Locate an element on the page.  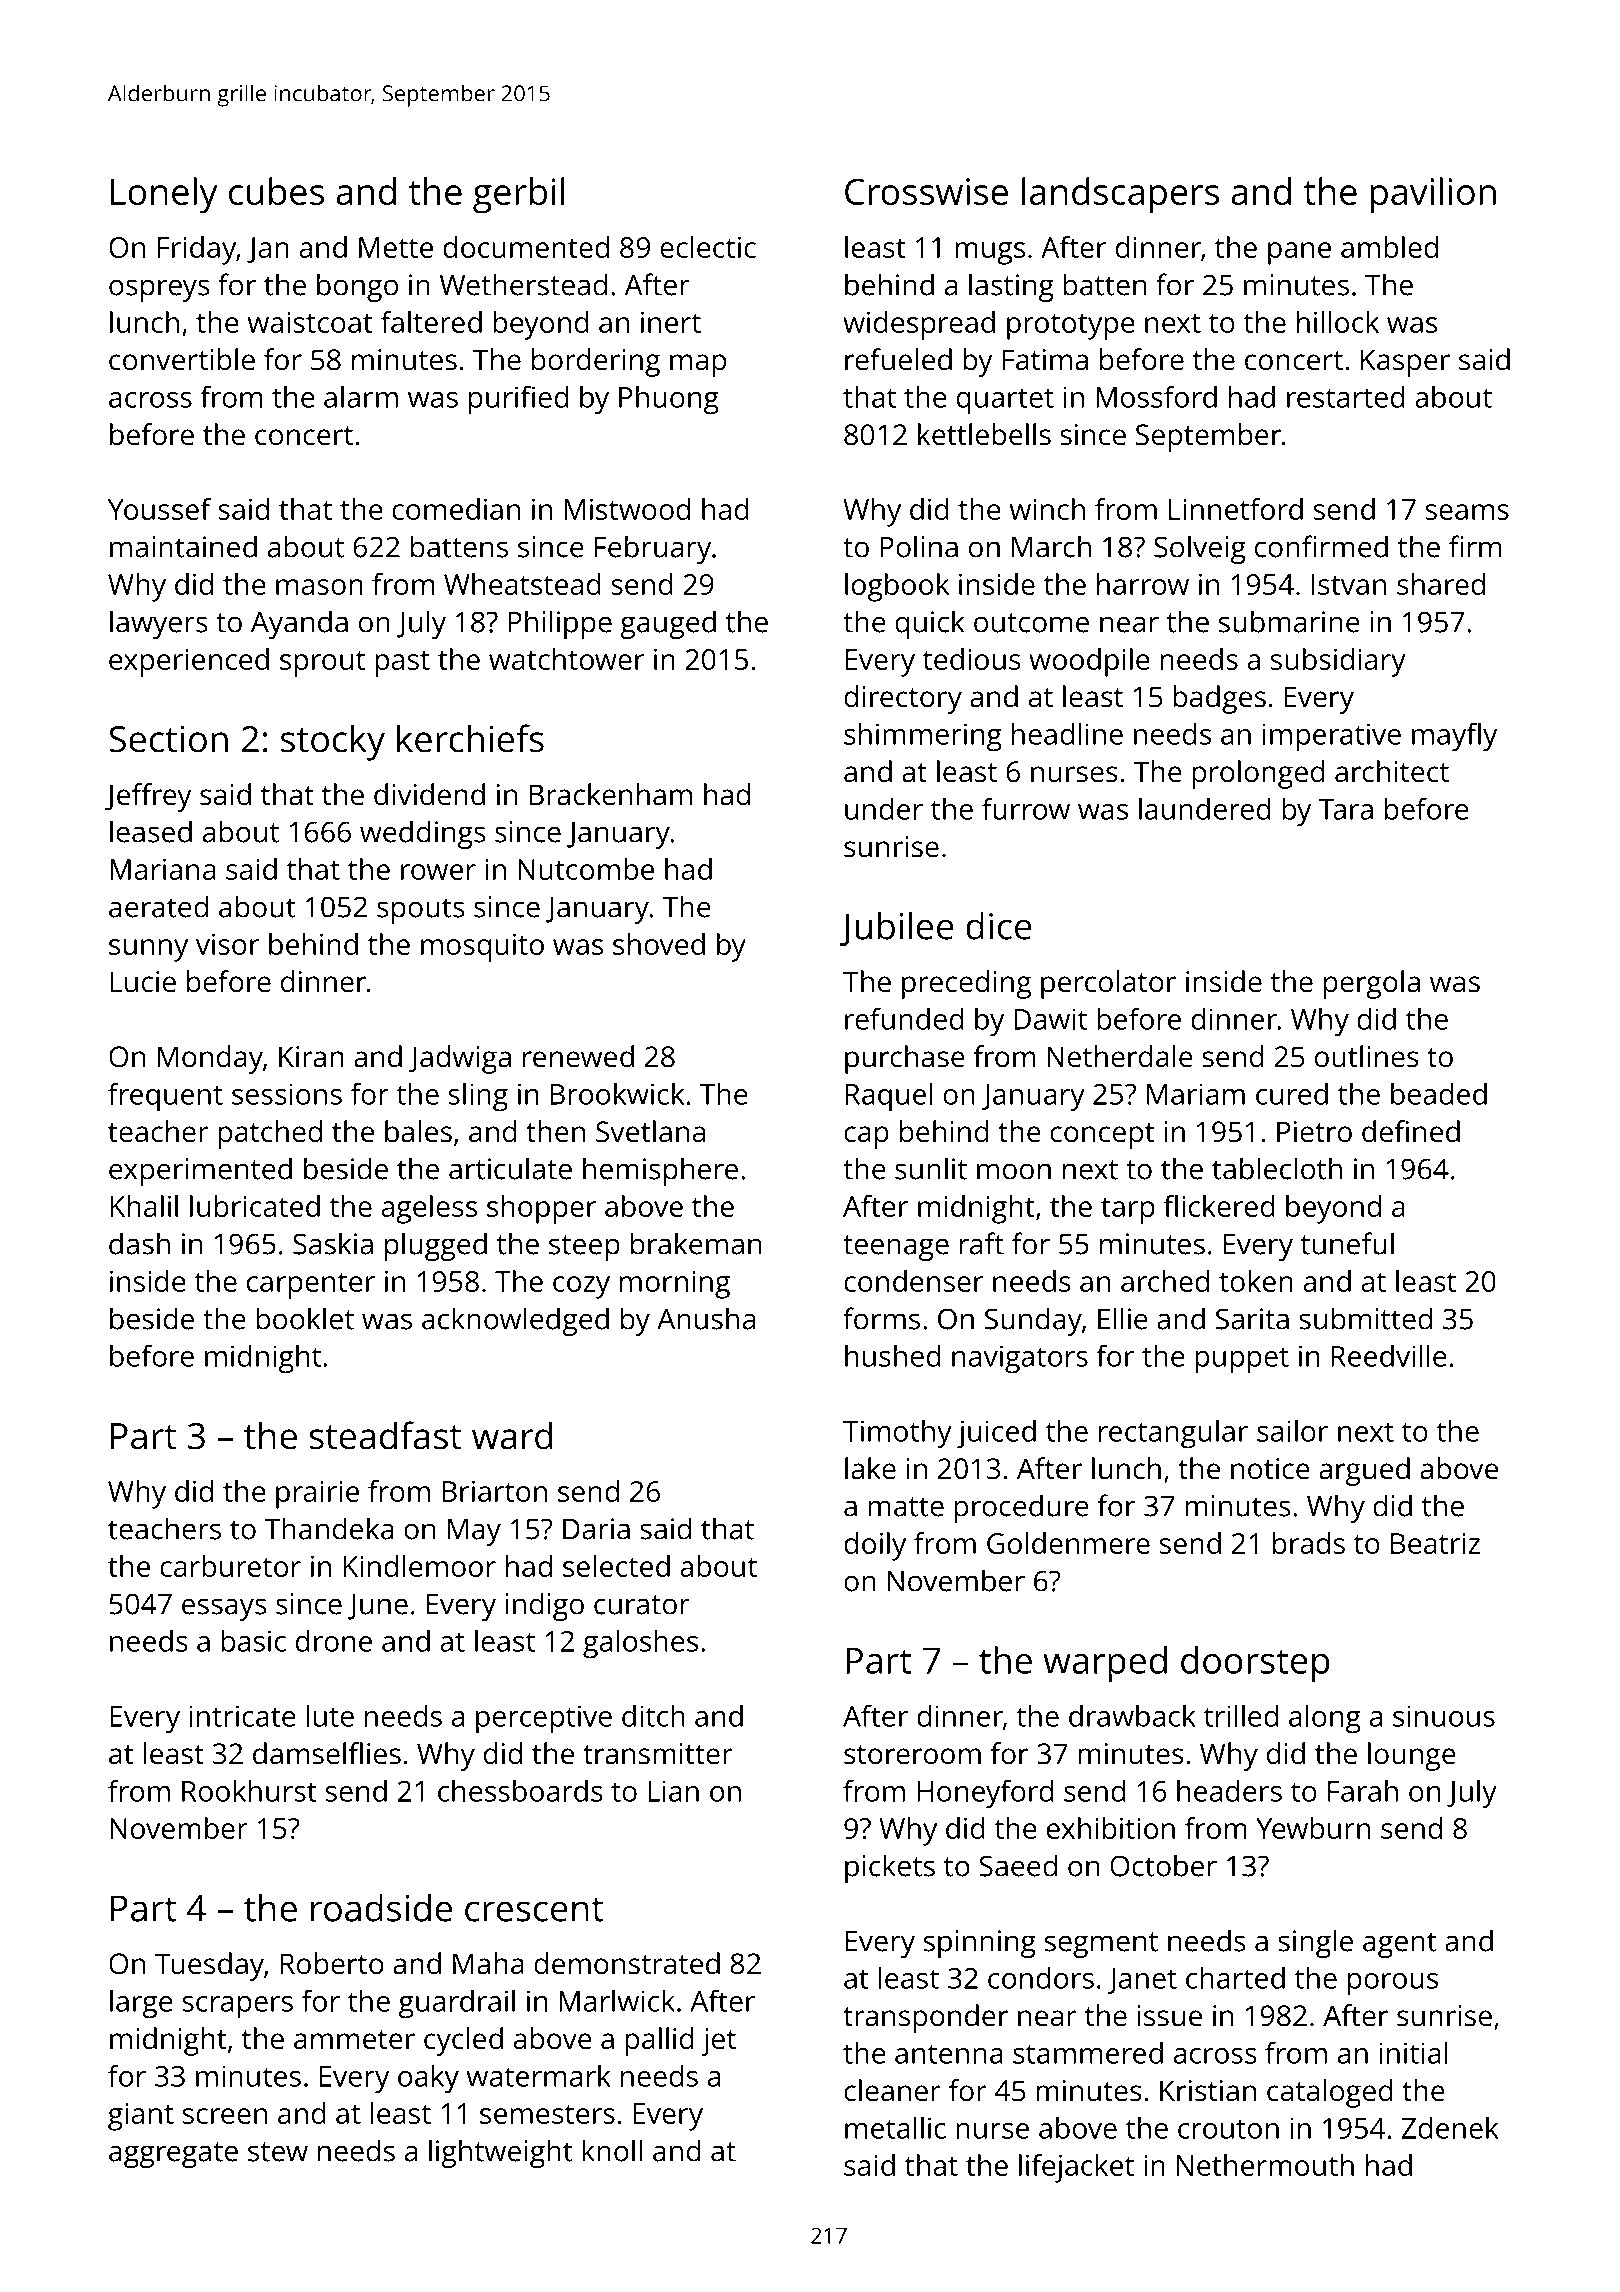
bordering is located at coordinates (596, 362).
